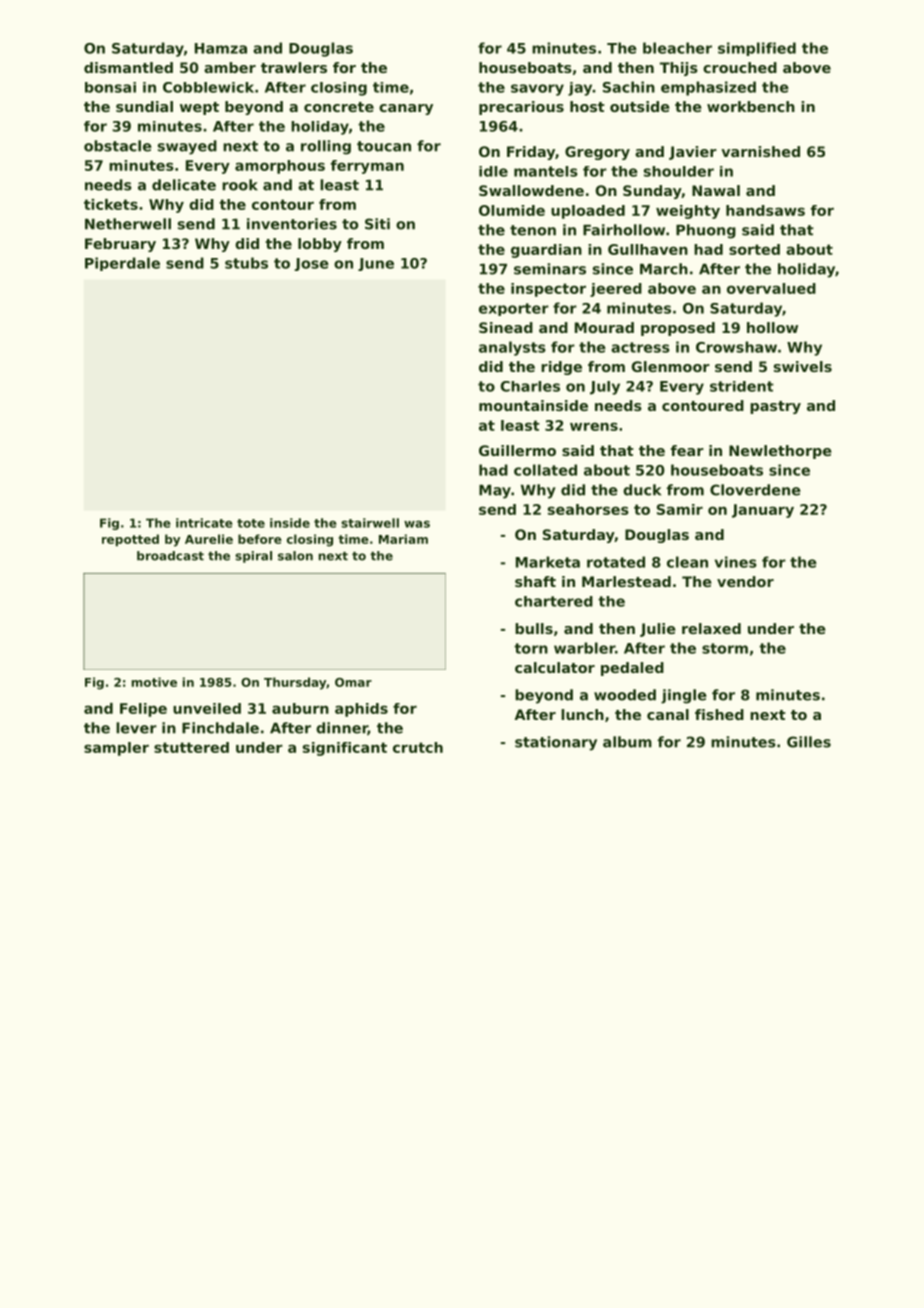 The height and width of the document is (1308, 924). I want to click on tote, so click(251, 523).
